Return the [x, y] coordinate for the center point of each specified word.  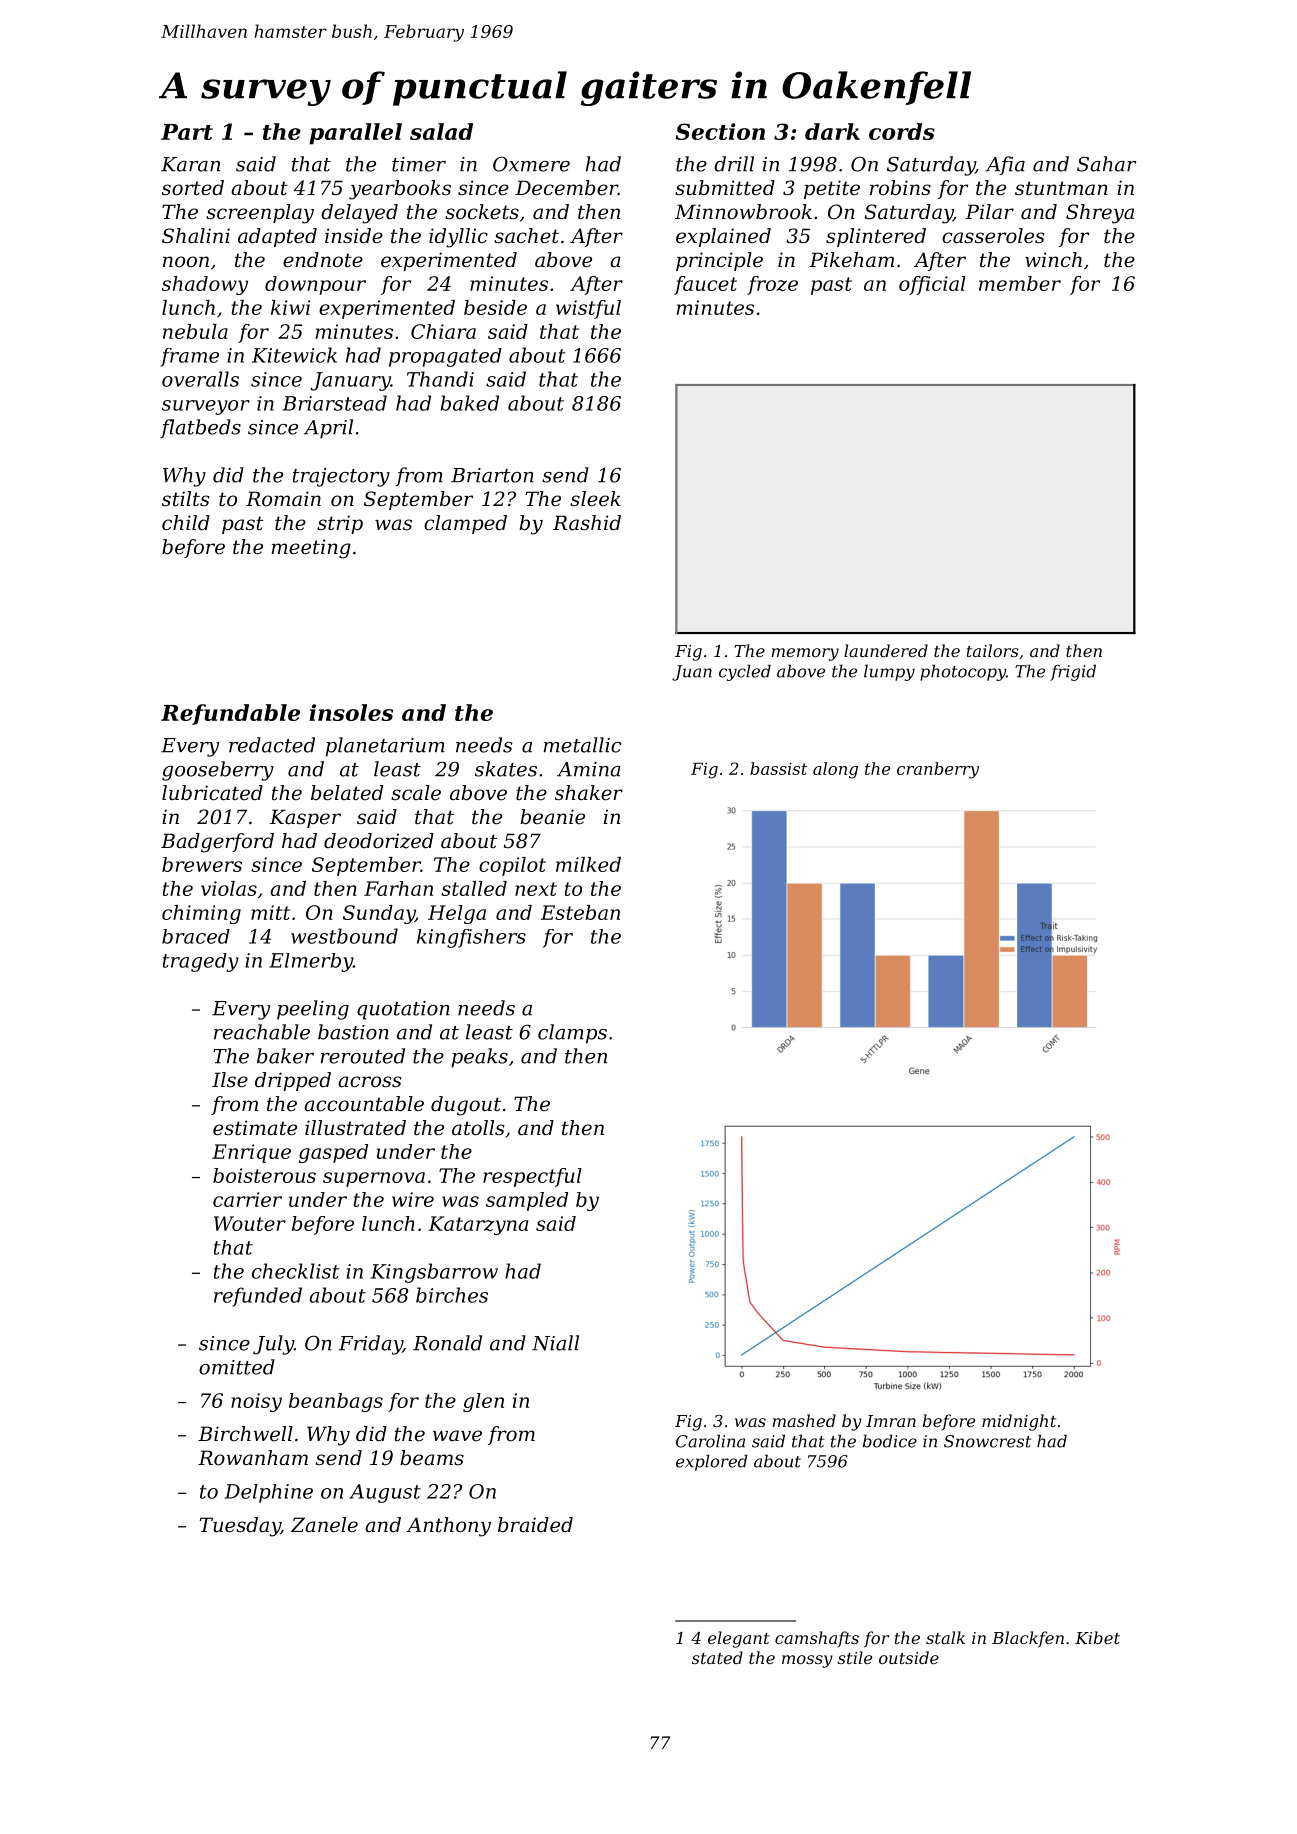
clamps [572, 1034]
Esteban [580, 912]
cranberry [938, 770]
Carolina [710, 1441]
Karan [190, 164]
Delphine [269, 1493]
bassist [778, 768]
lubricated [212, 793]
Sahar [1106, 164]
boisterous [264, 1175]
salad [441, 131]
